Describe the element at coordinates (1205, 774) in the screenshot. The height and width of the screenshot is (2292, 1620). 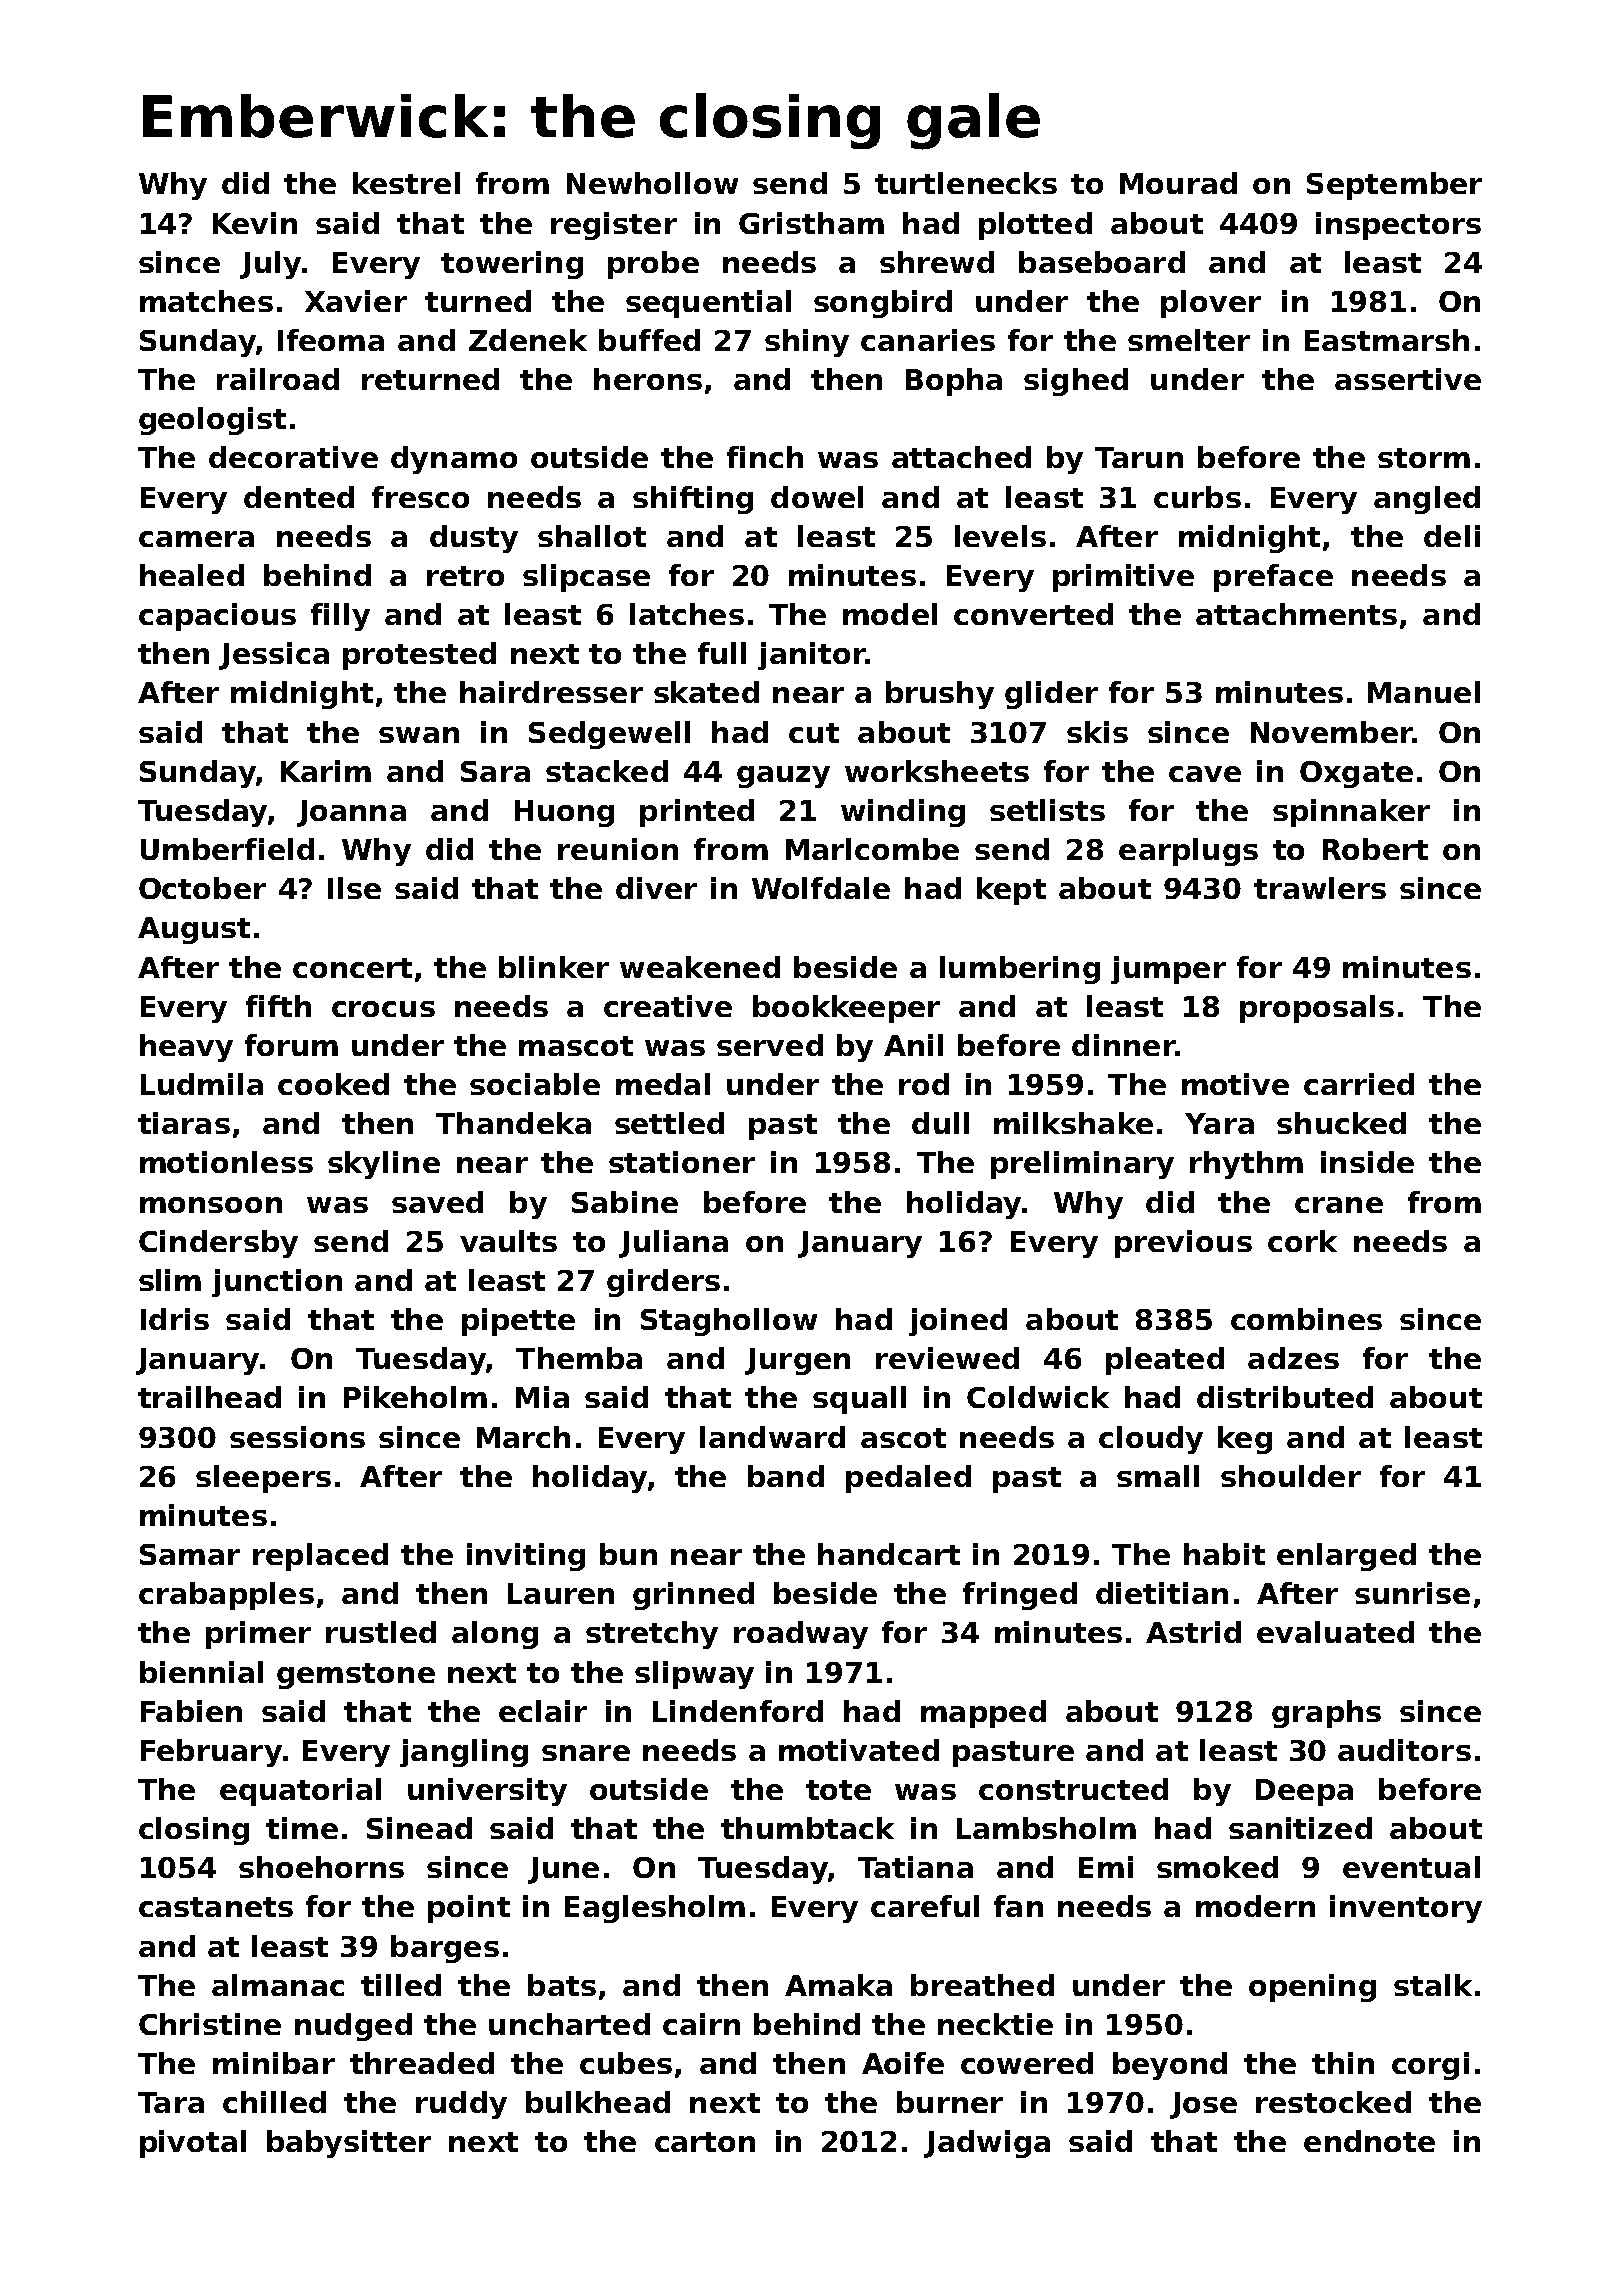
I see `cave` at that location.
